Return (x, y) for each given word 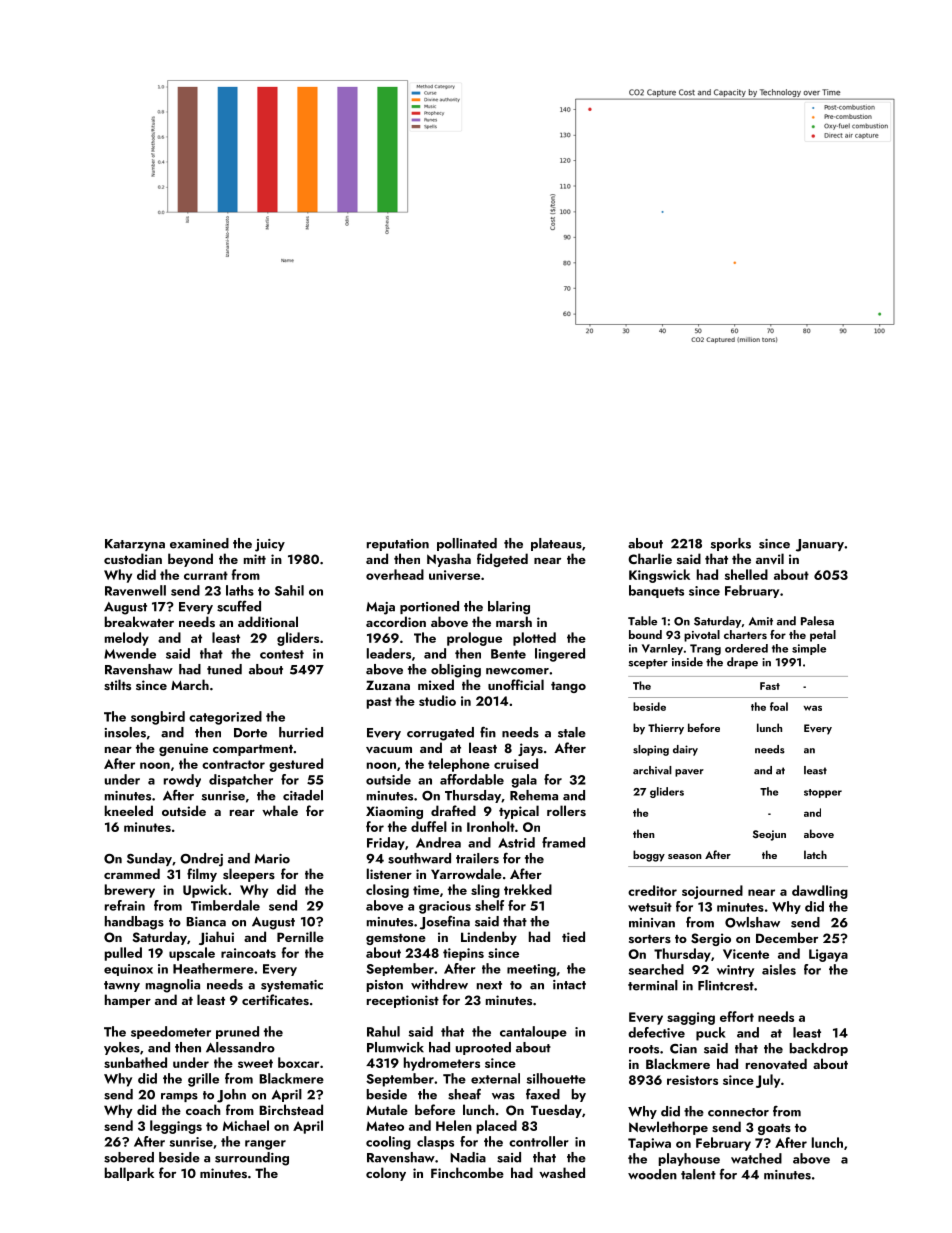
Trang (705, 649)
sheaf (464, 1094)
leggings (176, 1127)
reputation (398, 545)
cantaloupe (533, 1032)
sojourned (712, 892)
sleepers (249, 875)
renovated (776, 1064)
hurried (301, 732)
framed (563, 842)
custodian (133, 558)
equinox (128, 970)
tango (568, 687)
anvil (770, 559)
